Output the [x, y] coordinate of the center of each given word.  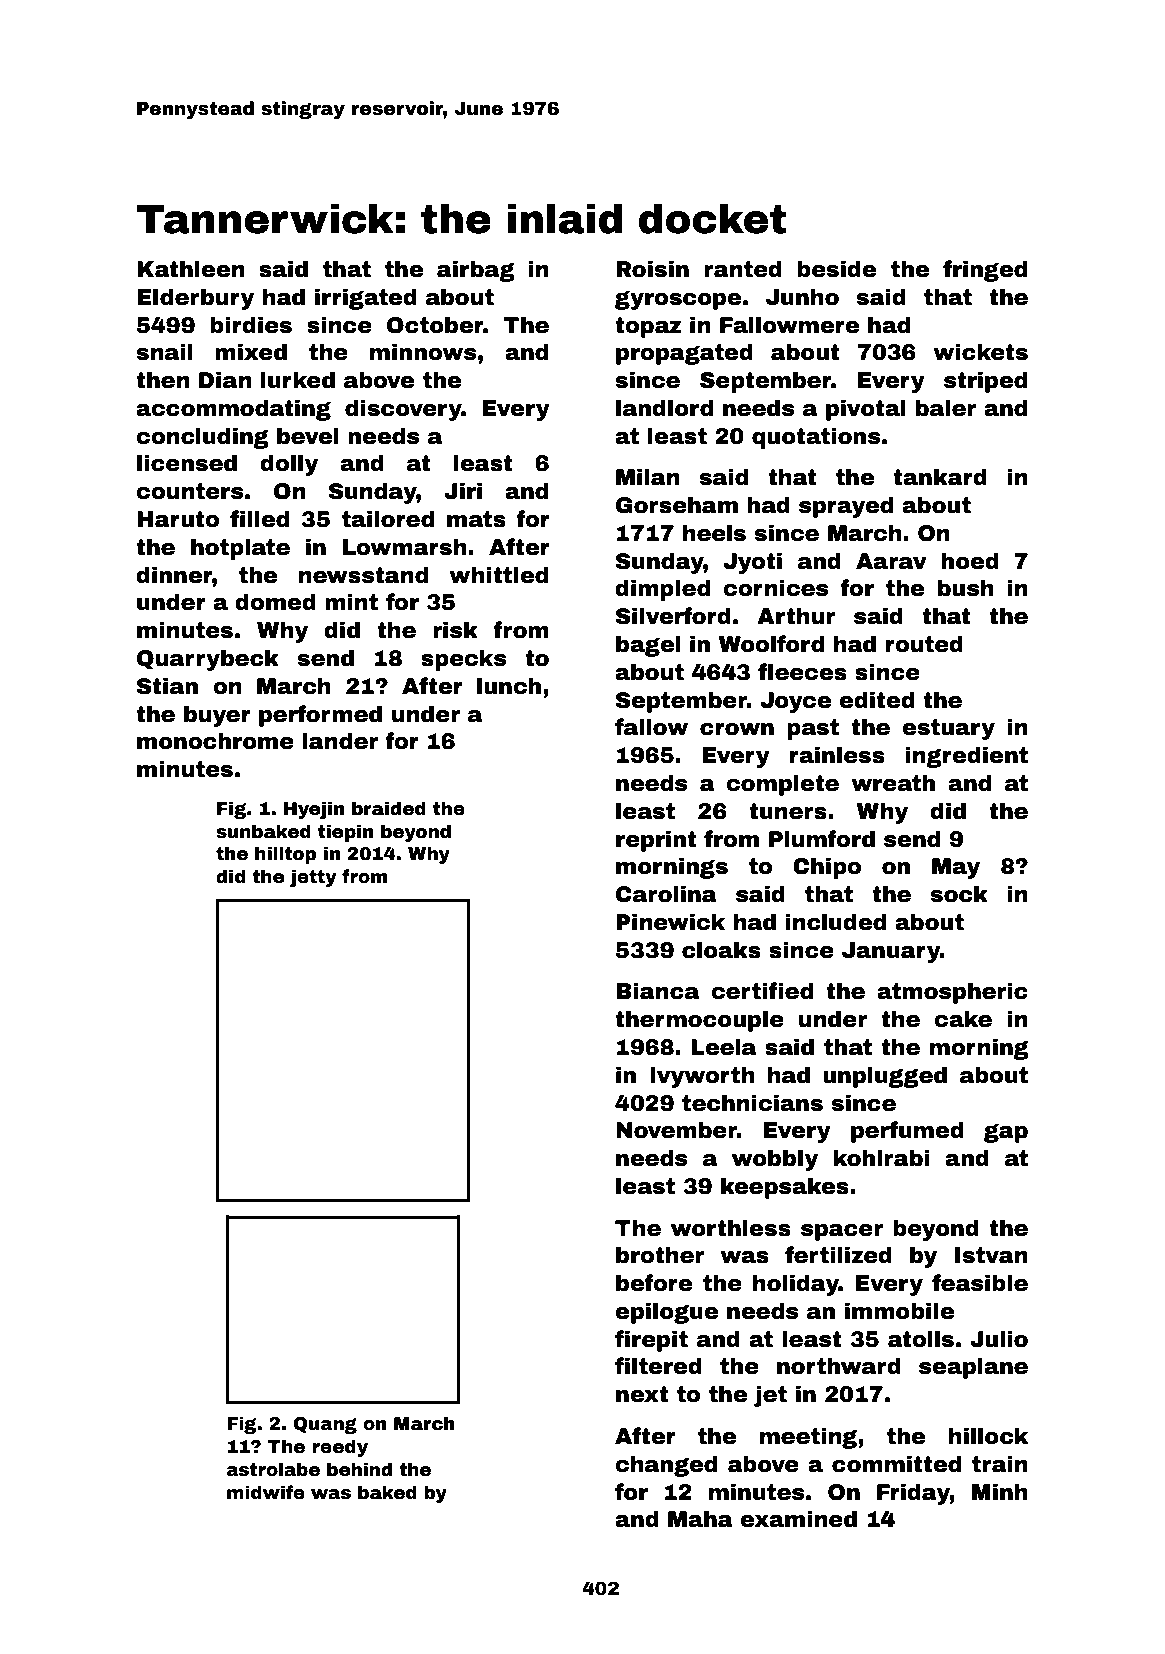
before [654, 1283]
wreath [893, 783]
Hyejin [314, 810]
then [163, 380]
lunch [509, 686]
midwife [266, 1492]
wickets [980, 352]
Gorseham [677, 505]
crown [737, 729]
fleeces [802, 672]
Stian [167, 686]
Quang [325, 1425]
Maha [700, 1519]
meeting [808, 1438]
